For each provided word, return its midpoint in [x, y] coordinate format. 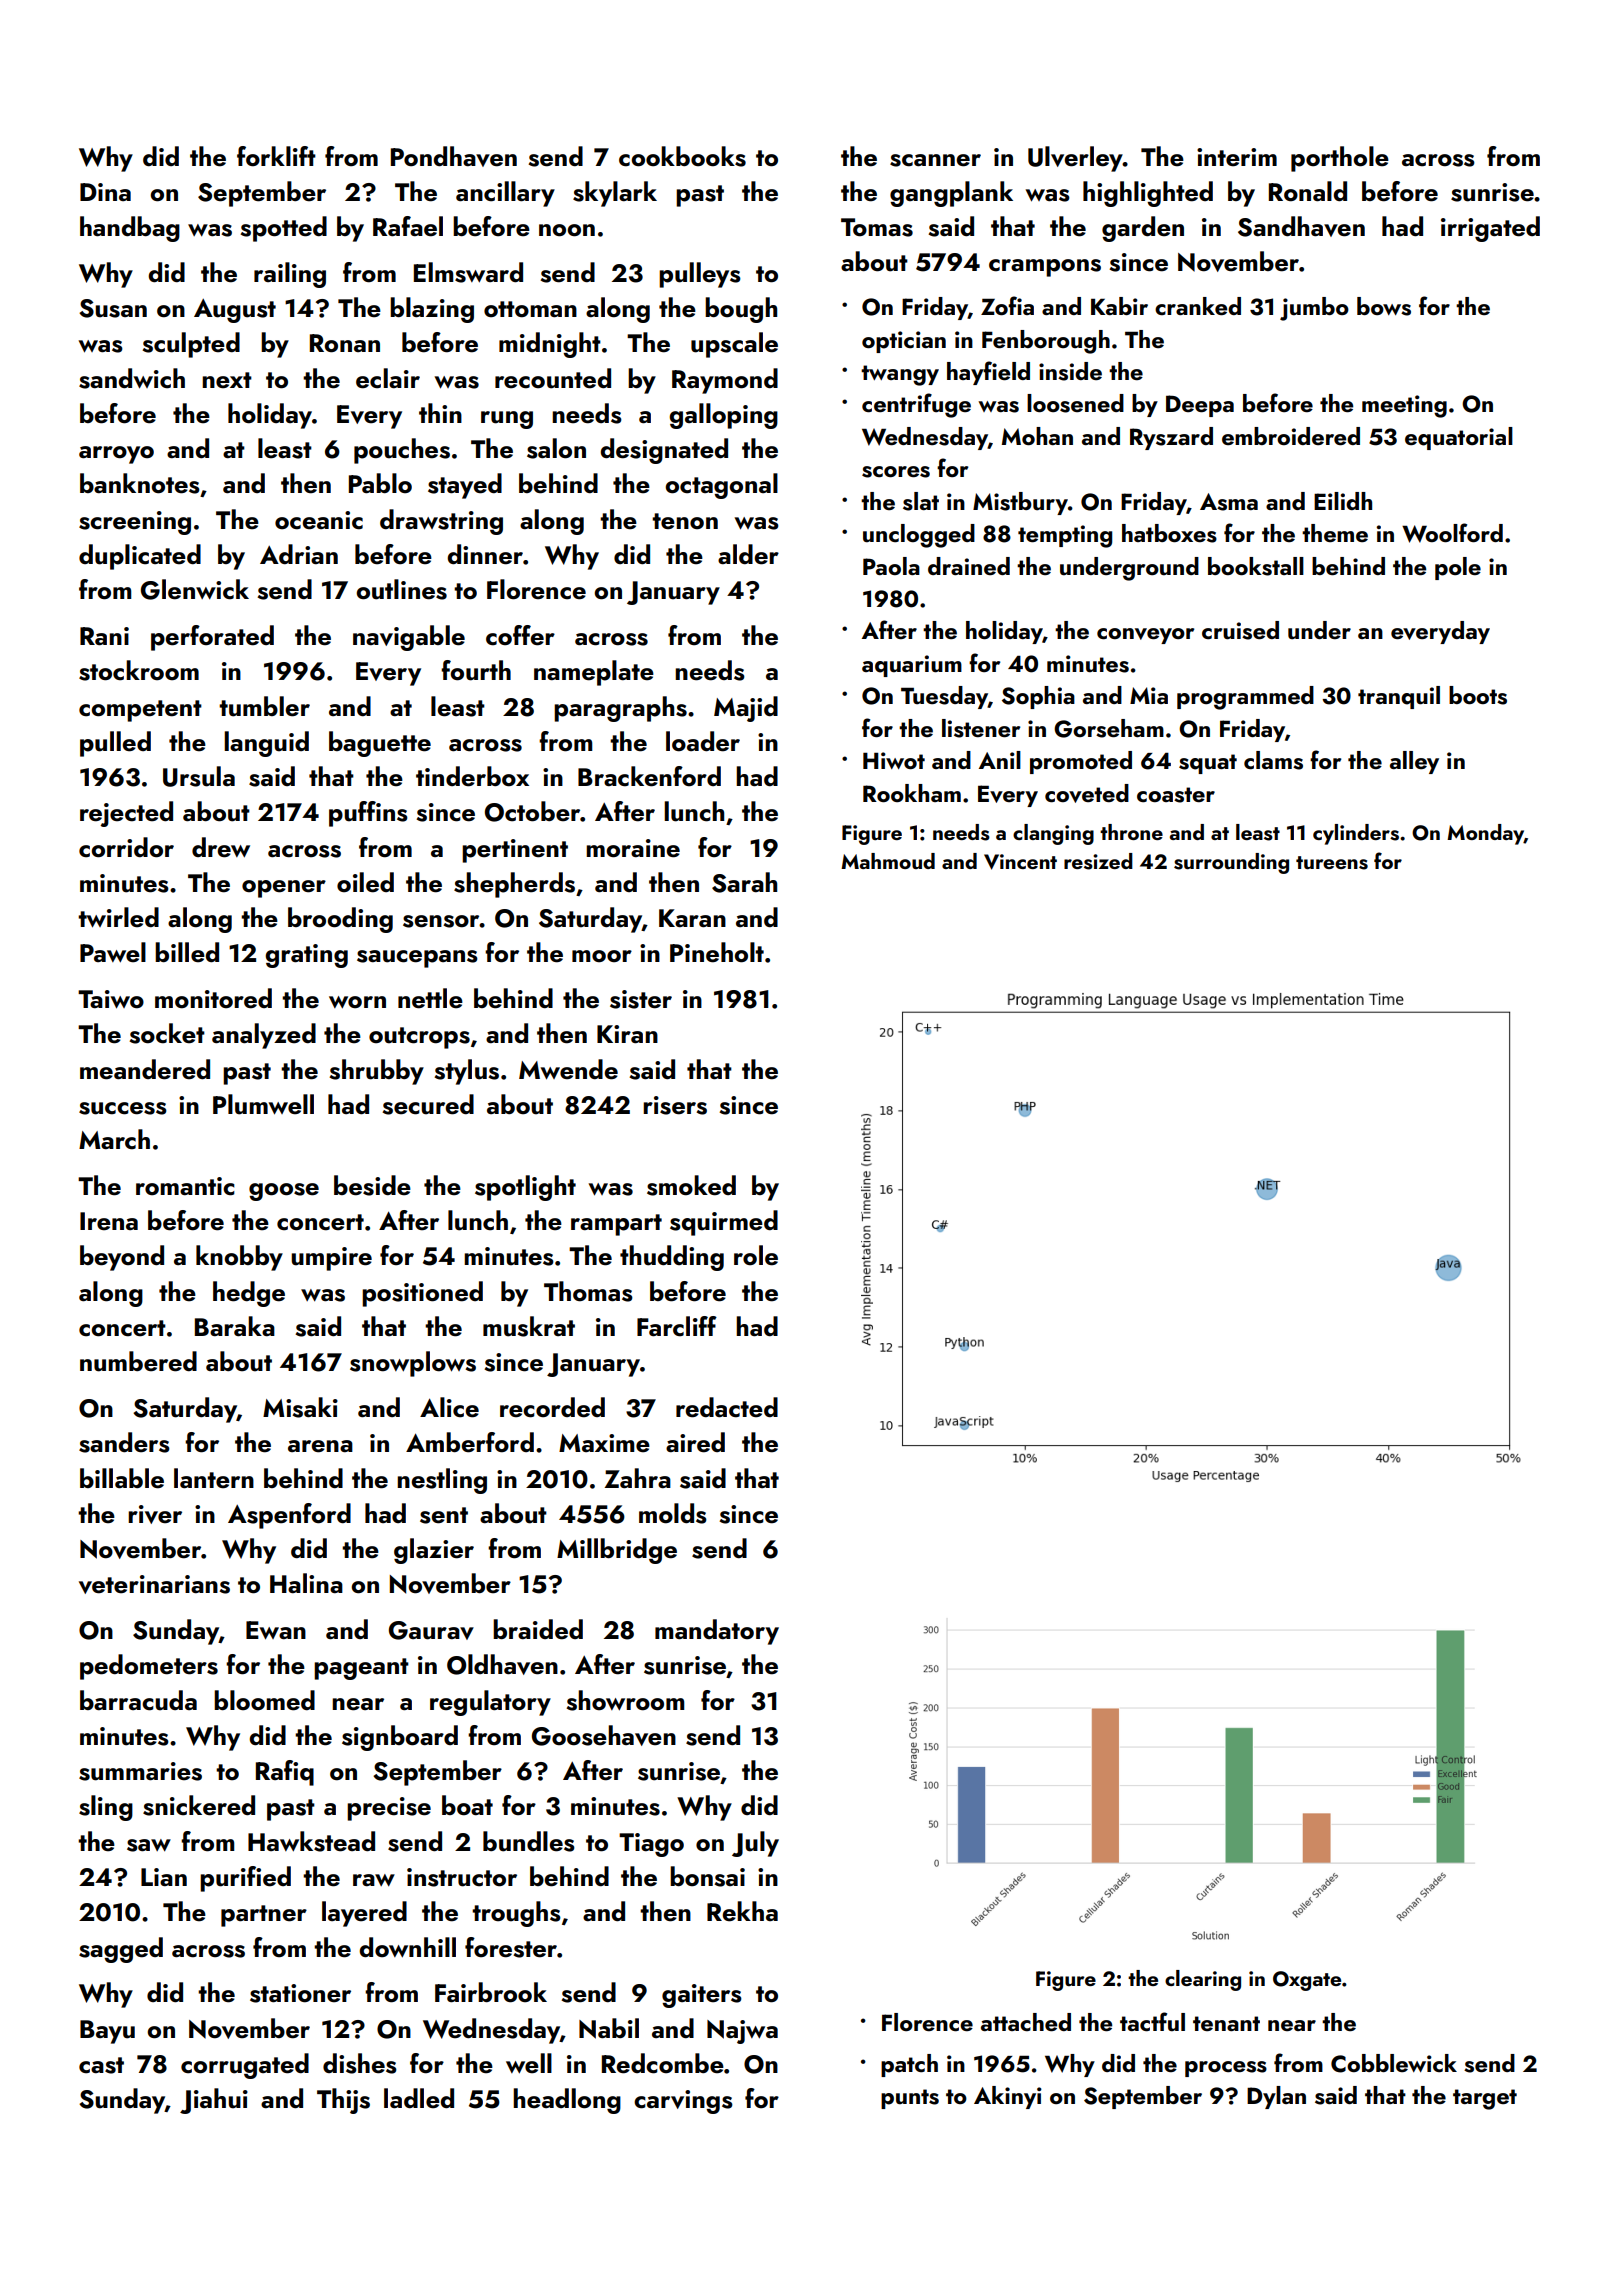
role [756, 1255]
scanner [935, 160]
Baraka [235, 1326]
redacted [727, 1407]
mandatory [717, 1632]
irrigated [1490, 229]
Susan [113, 308]
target [1485, 2099]
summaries [140, 1771]
